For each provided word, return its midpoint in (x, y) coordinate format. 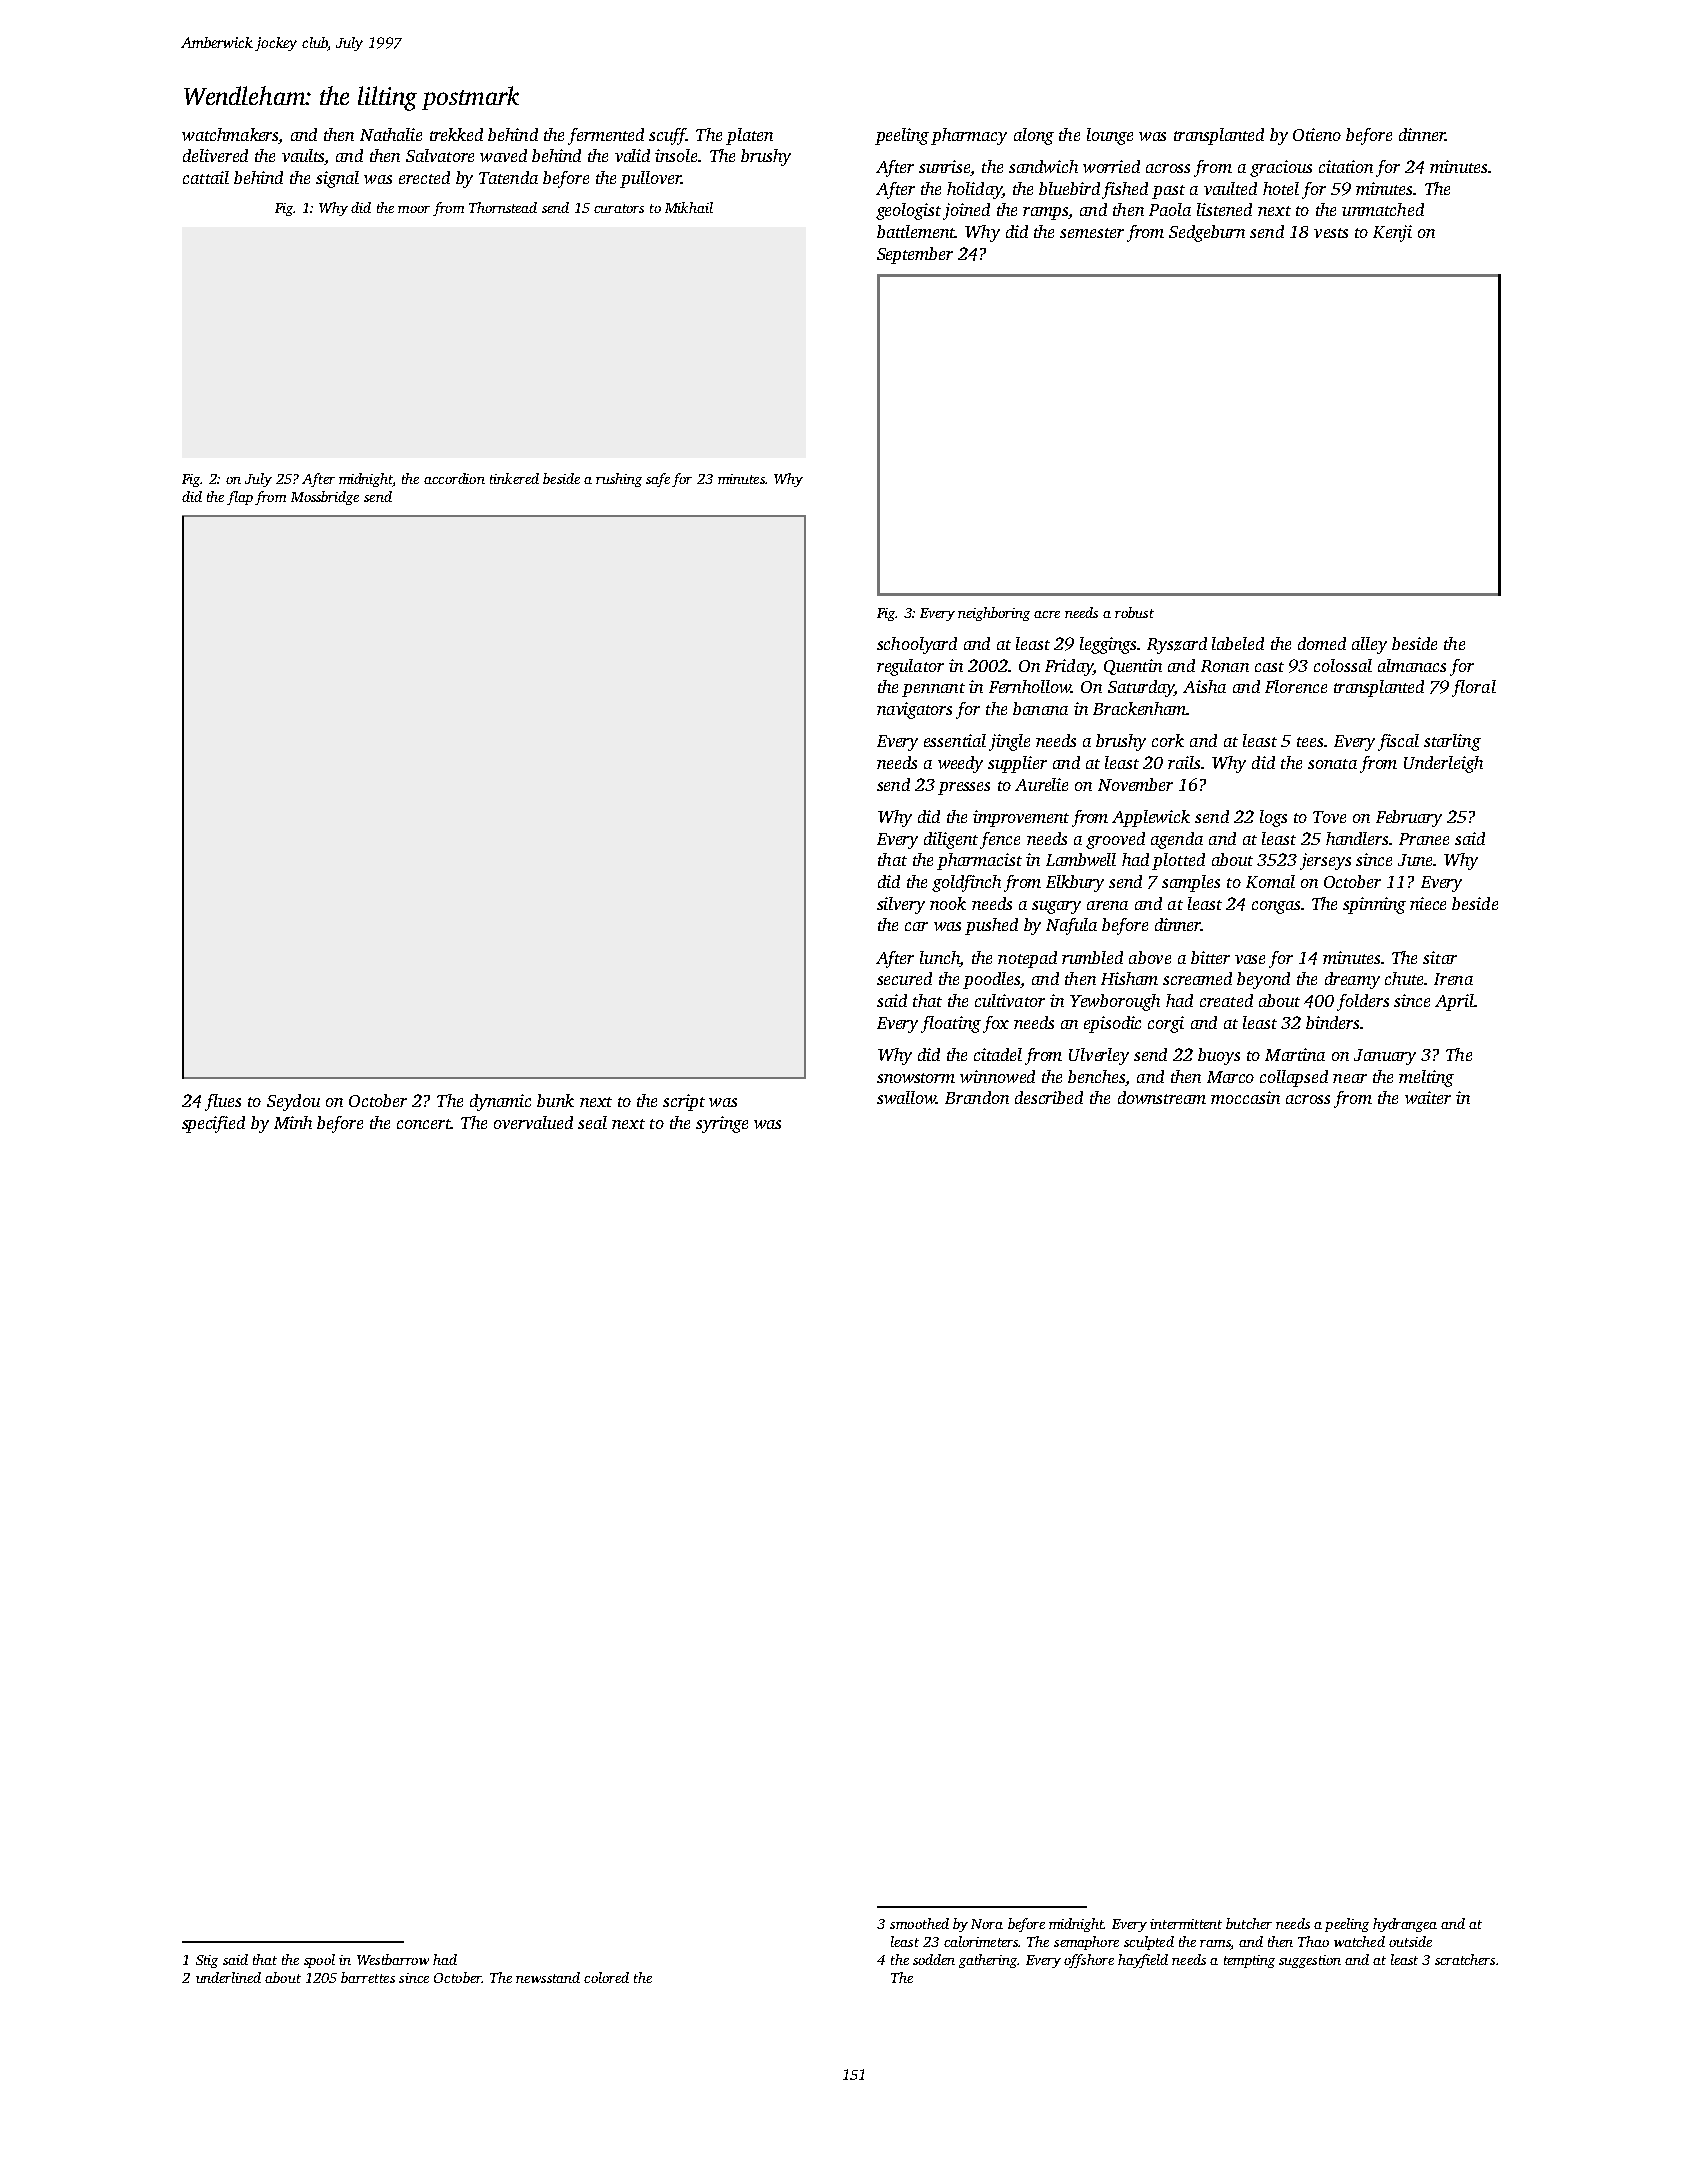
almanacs (1412, 665)
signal (337, 179)
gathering (988, 1961)
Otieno (1317, 134)
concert (424, 1124)
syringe (722, 1124)
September (915, 255)
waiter (1428, 1097)
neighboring (994, 614)
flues (223, 1102)
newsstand (548, 1977)
